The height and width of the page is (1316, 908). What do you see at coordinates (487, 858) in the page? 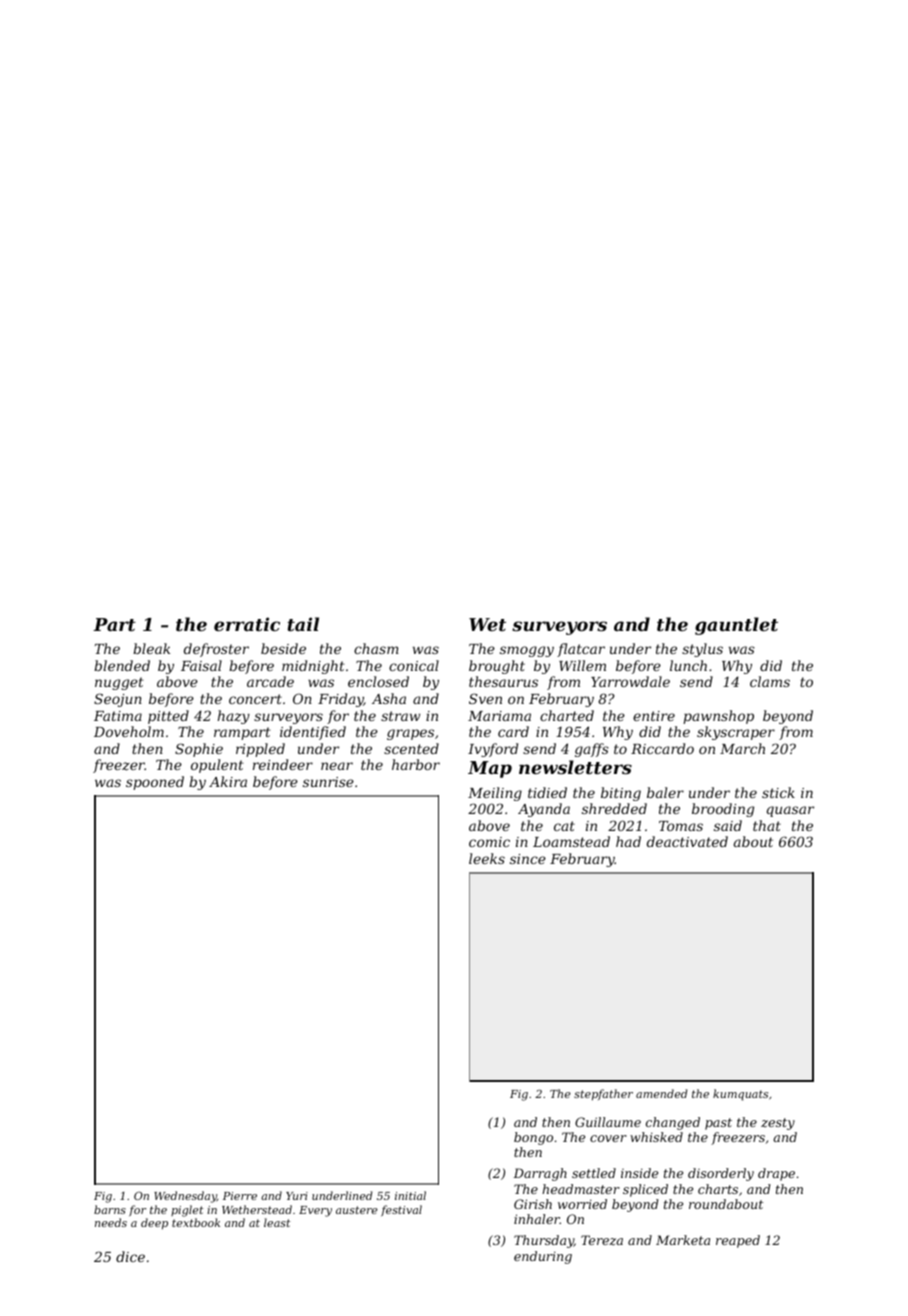
I see `leeks` at bounding box center [487, 858].
